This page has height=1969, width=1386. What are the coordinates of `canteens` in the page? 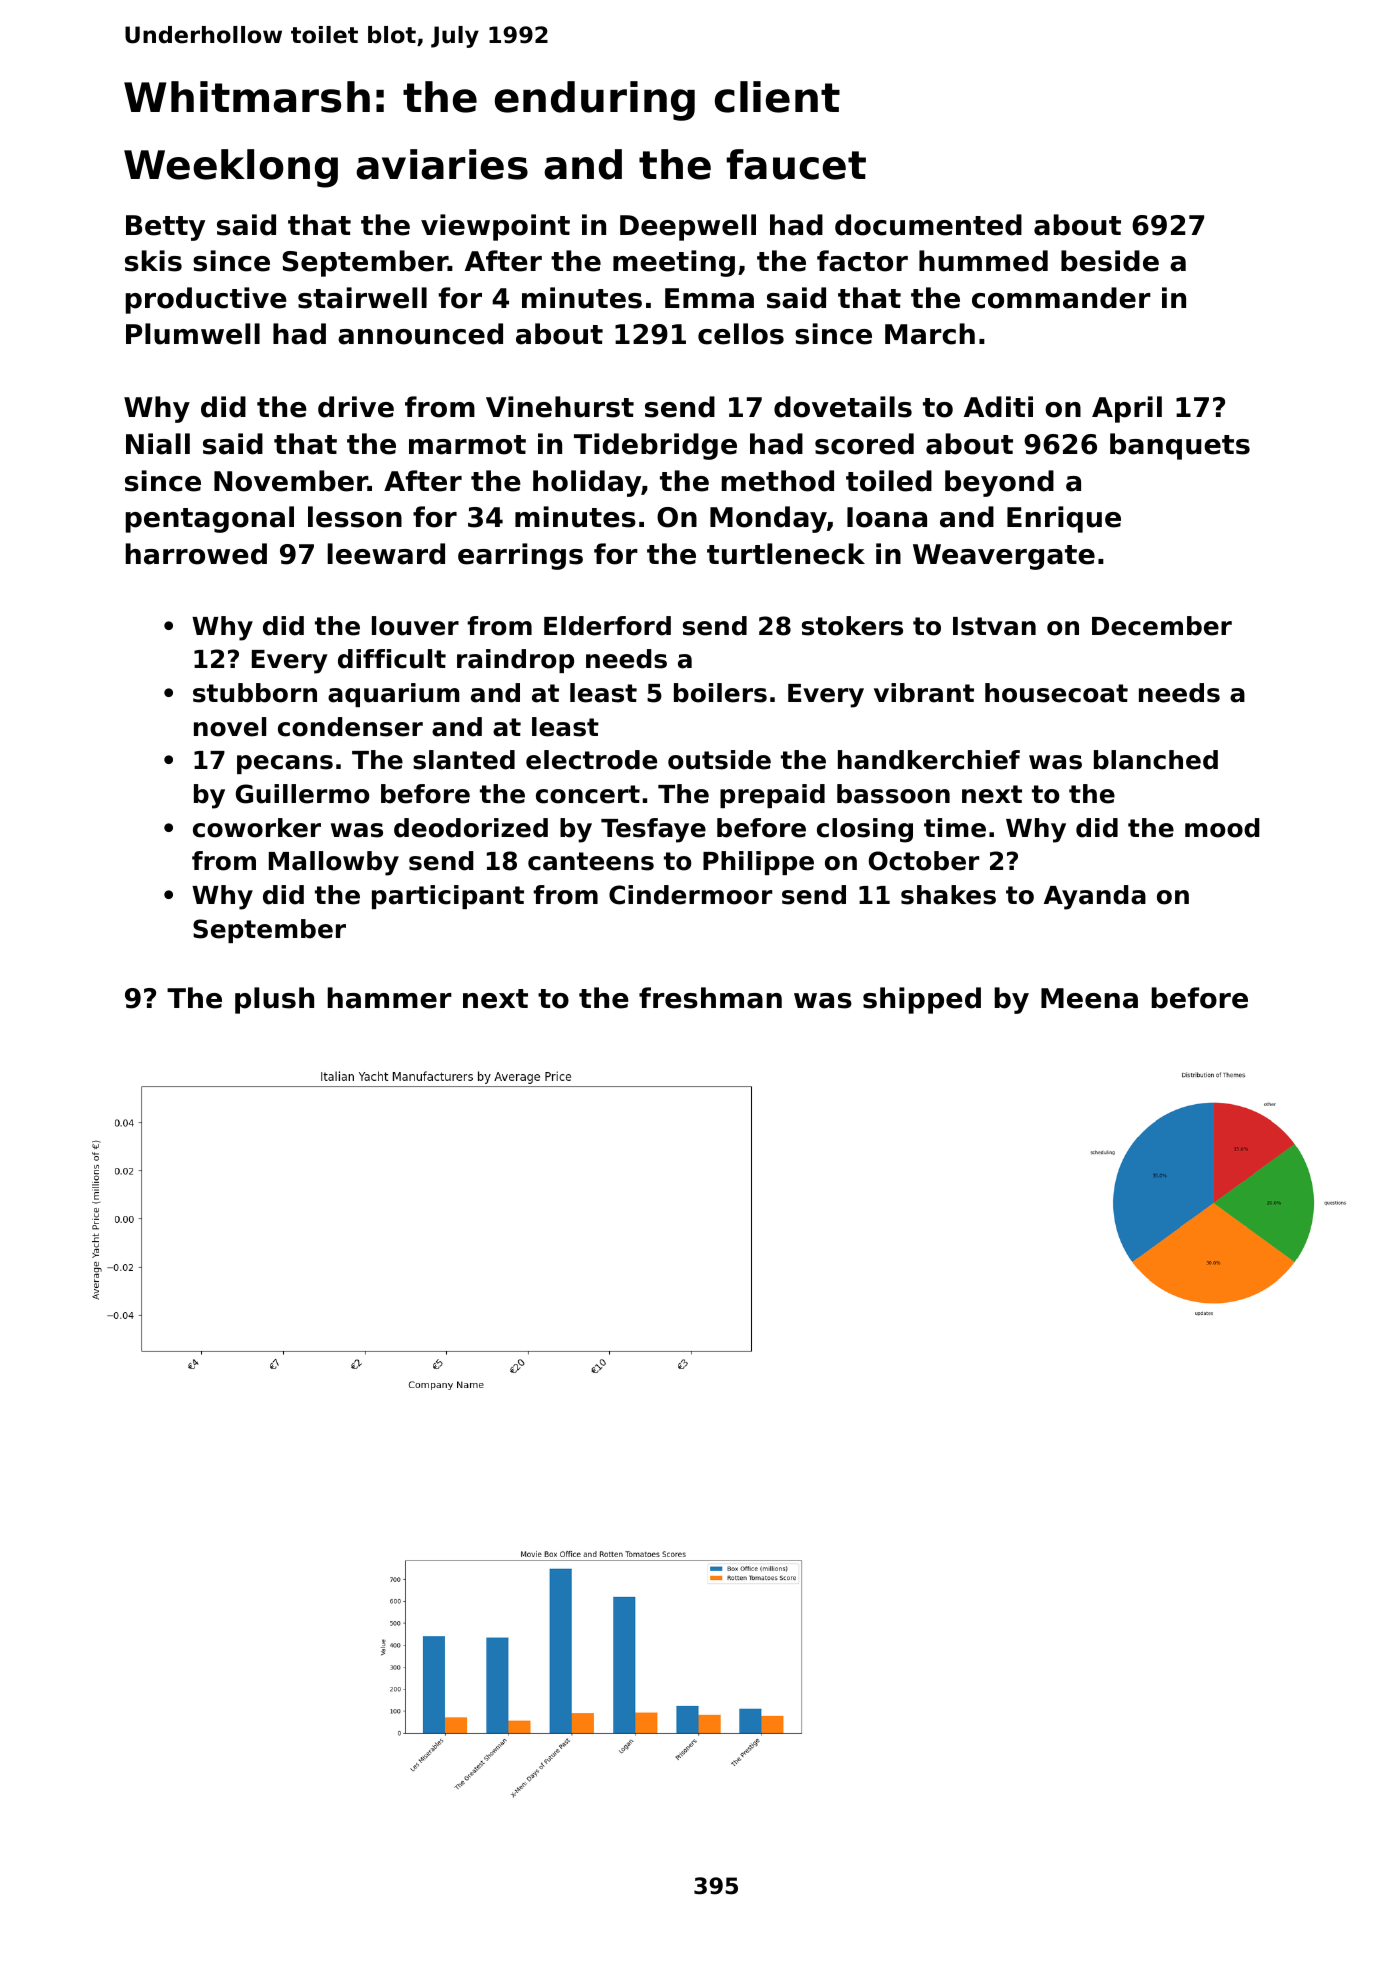 It's located at (591, 861).
